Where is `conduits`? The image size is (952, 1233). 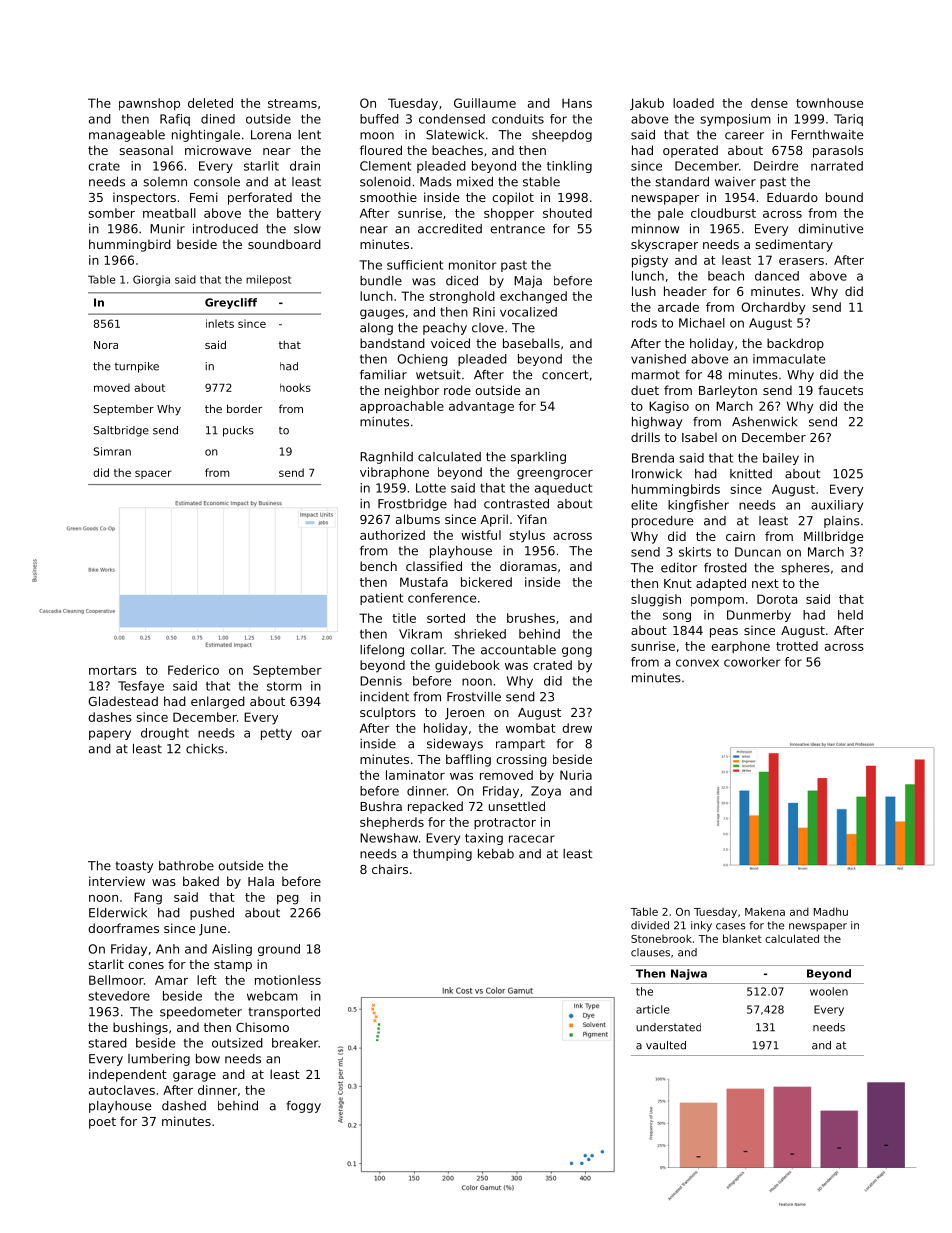 conduits is located at coordinates (518, 119).
